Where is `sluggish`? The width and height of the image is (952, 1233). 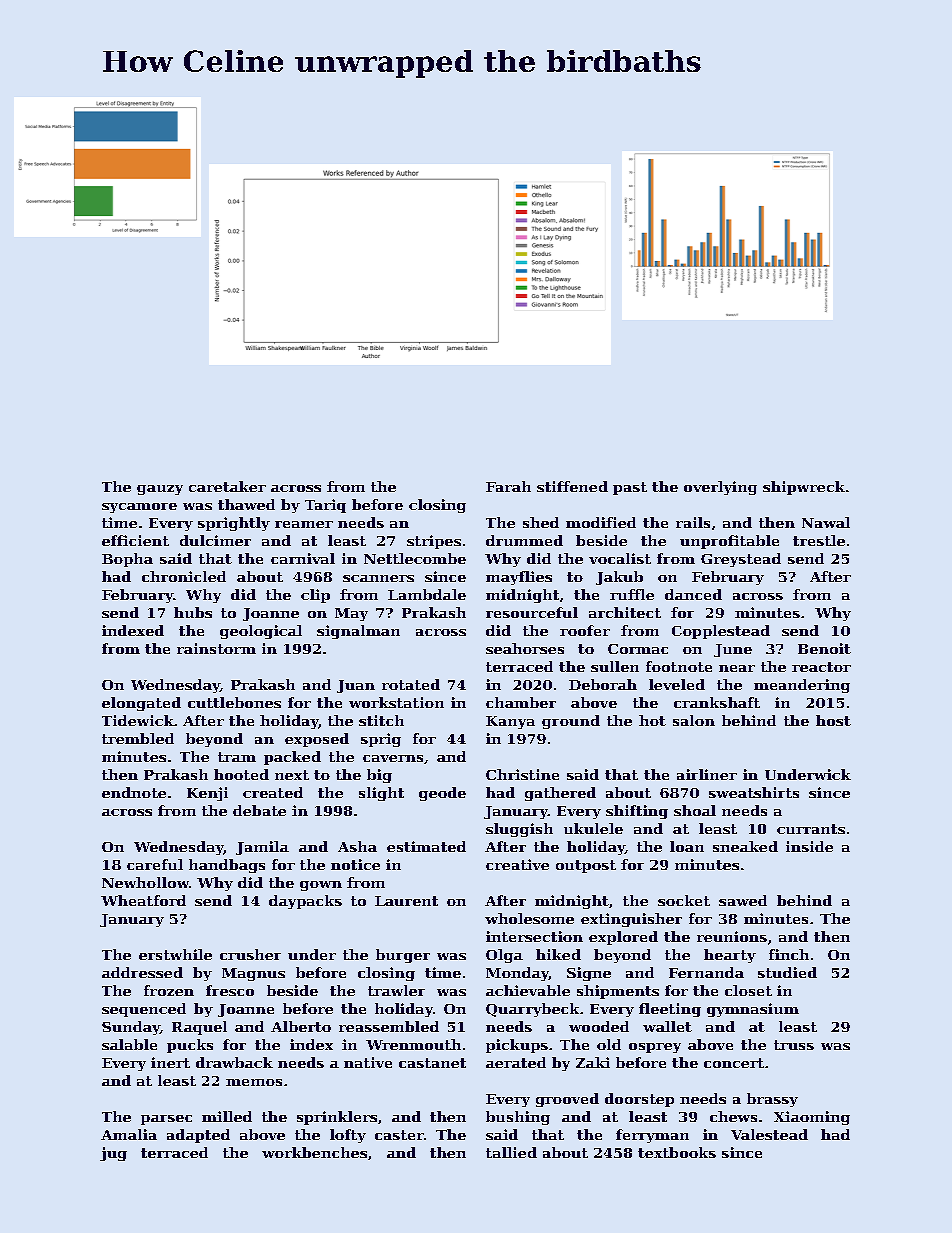 sluggish is located at coordinates (519, 830).
